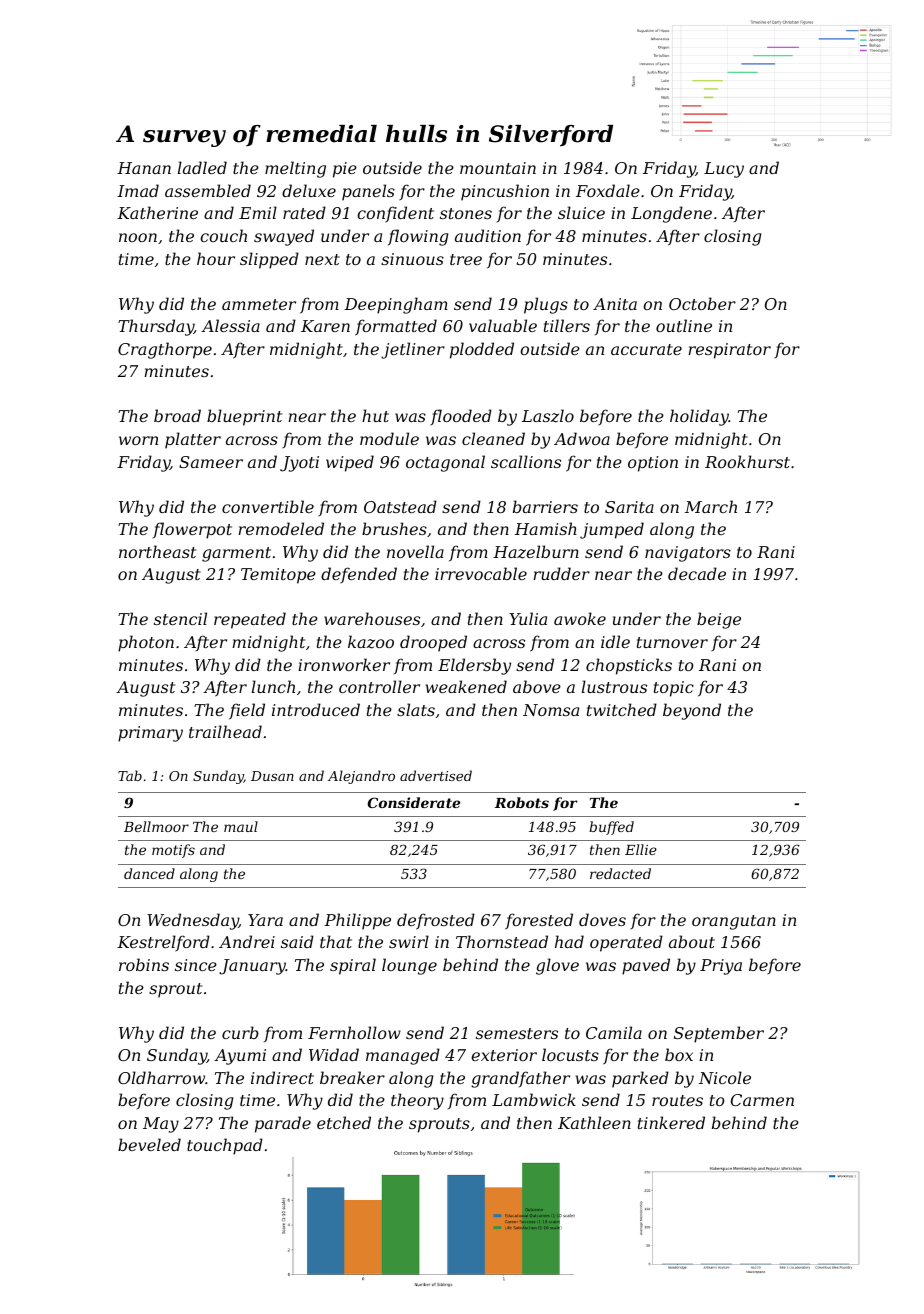  What do you see at coordinates (149, 873) in the screenshot?
I see `danced` at bounding box center [149, 873].
